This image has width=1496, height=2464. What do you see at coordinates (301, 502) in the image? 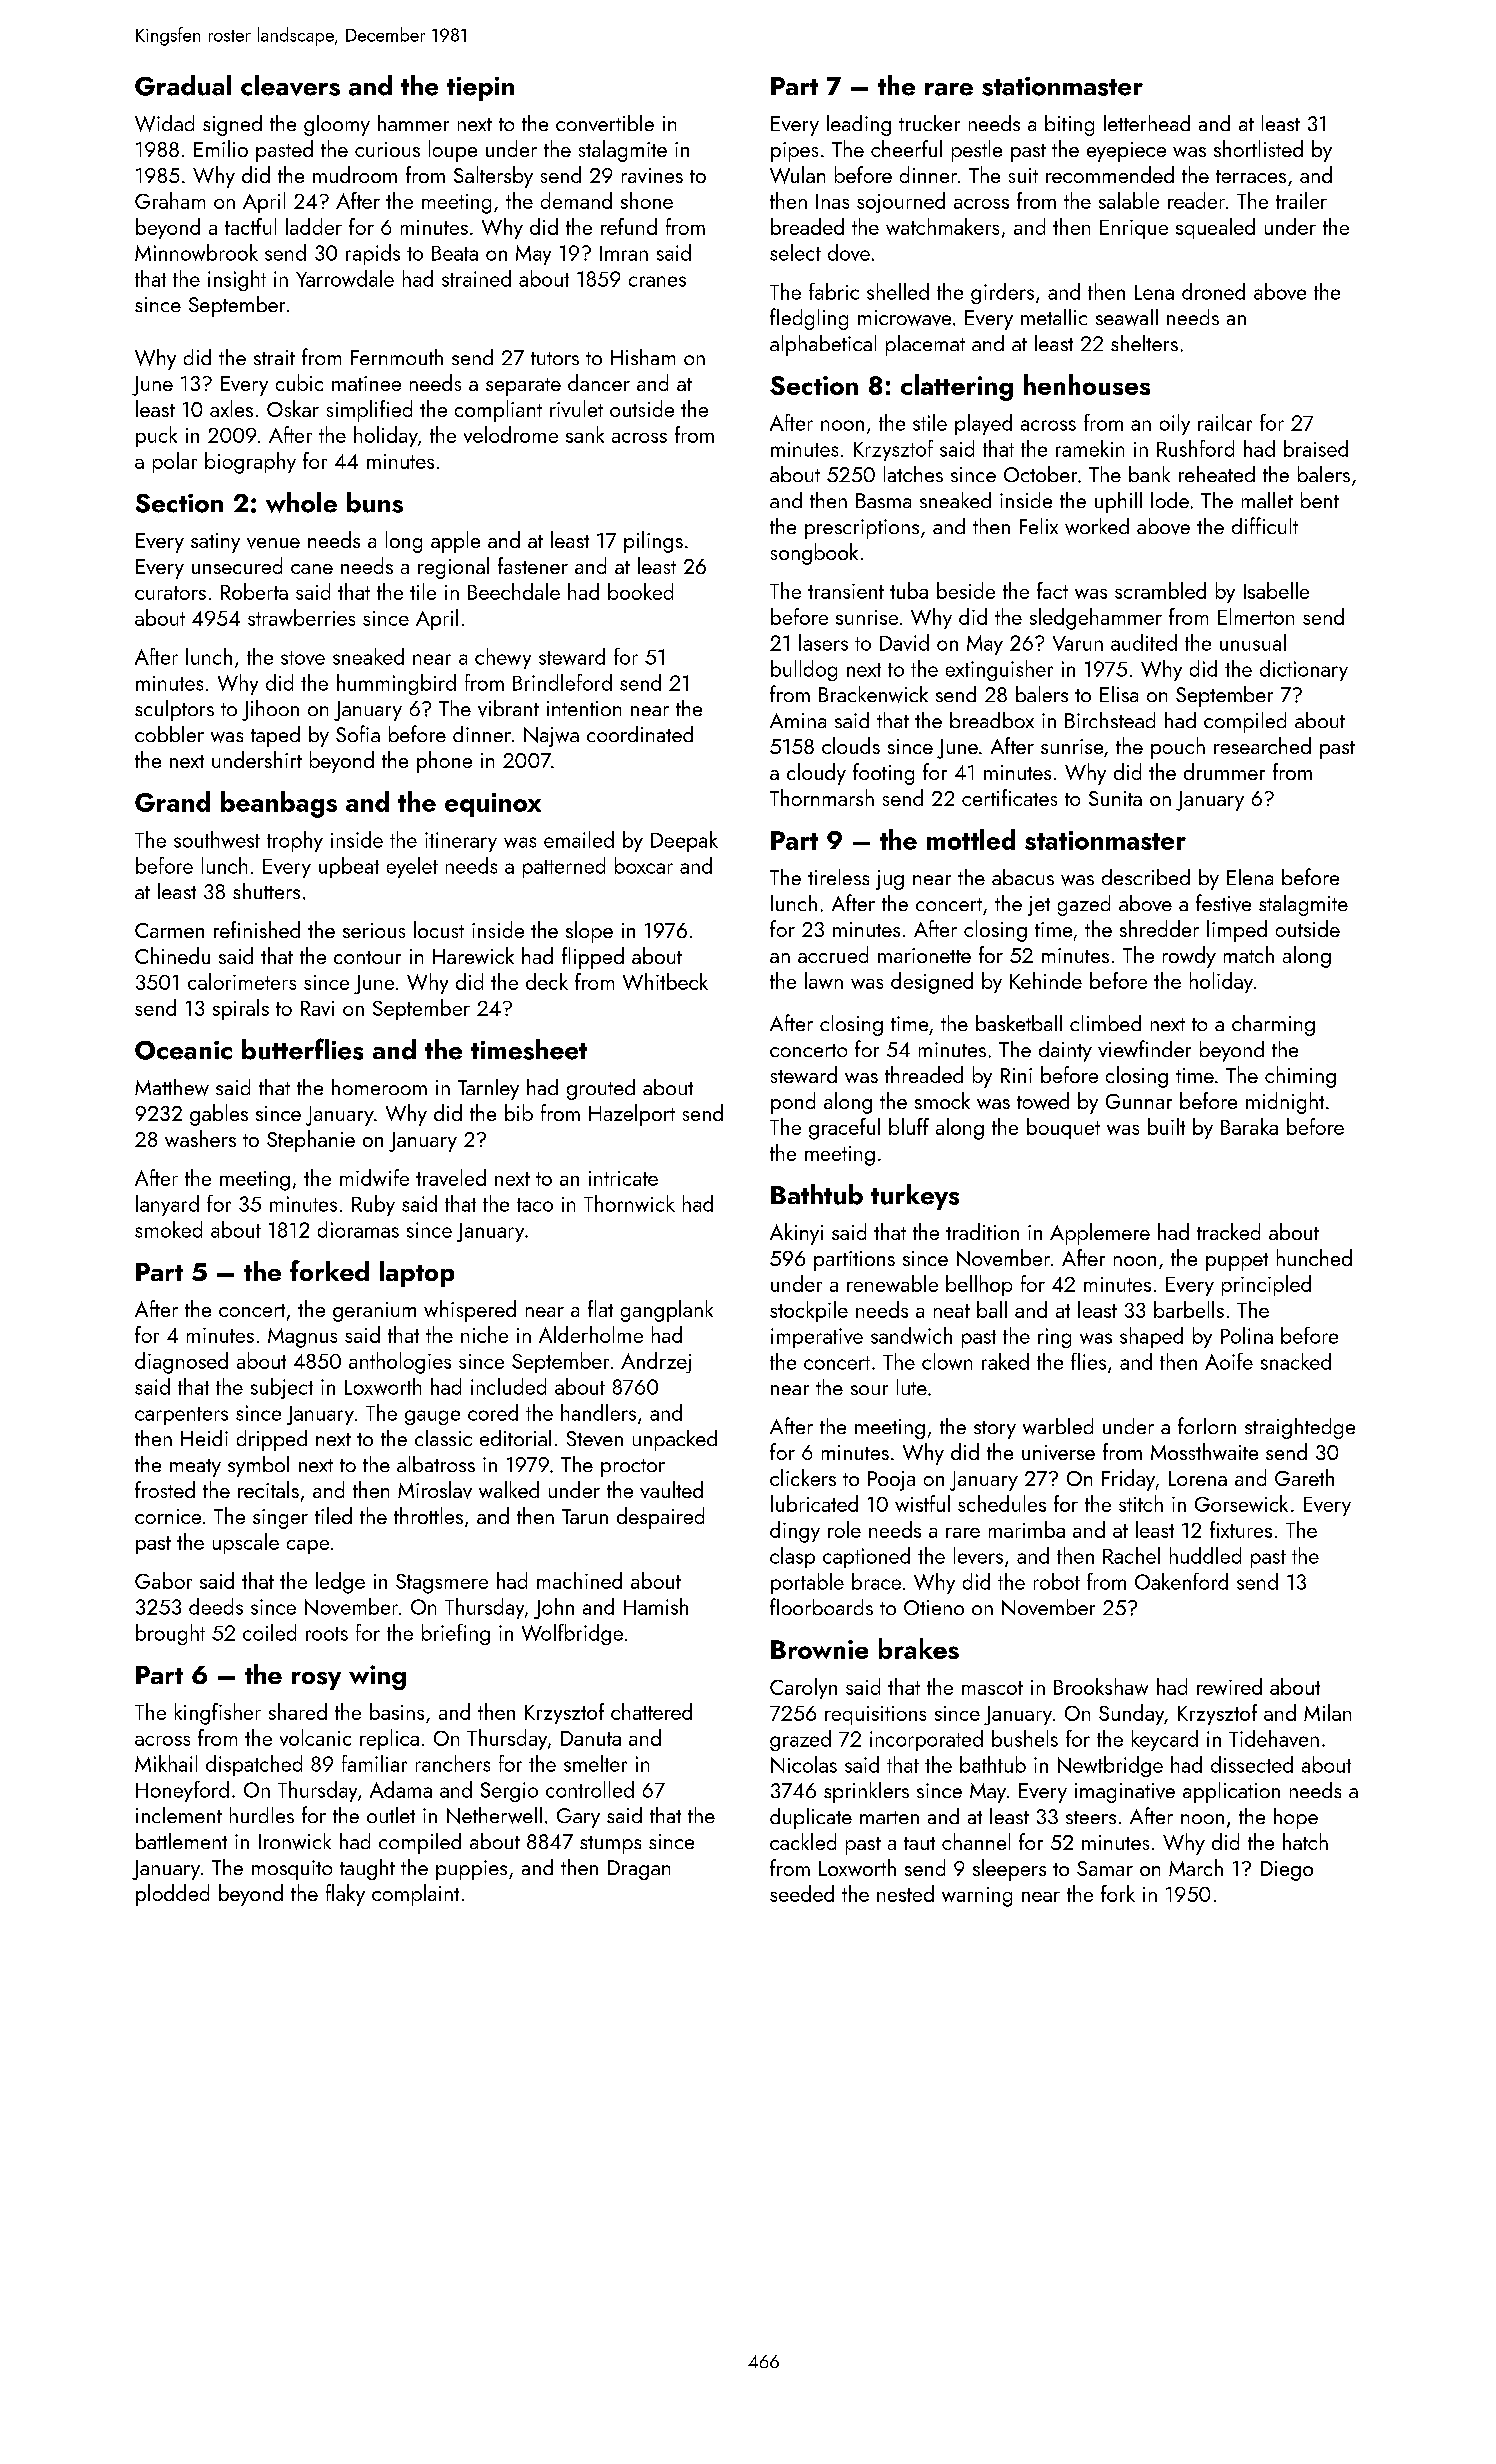
I see `whole` at bounding box center [301, 502].
